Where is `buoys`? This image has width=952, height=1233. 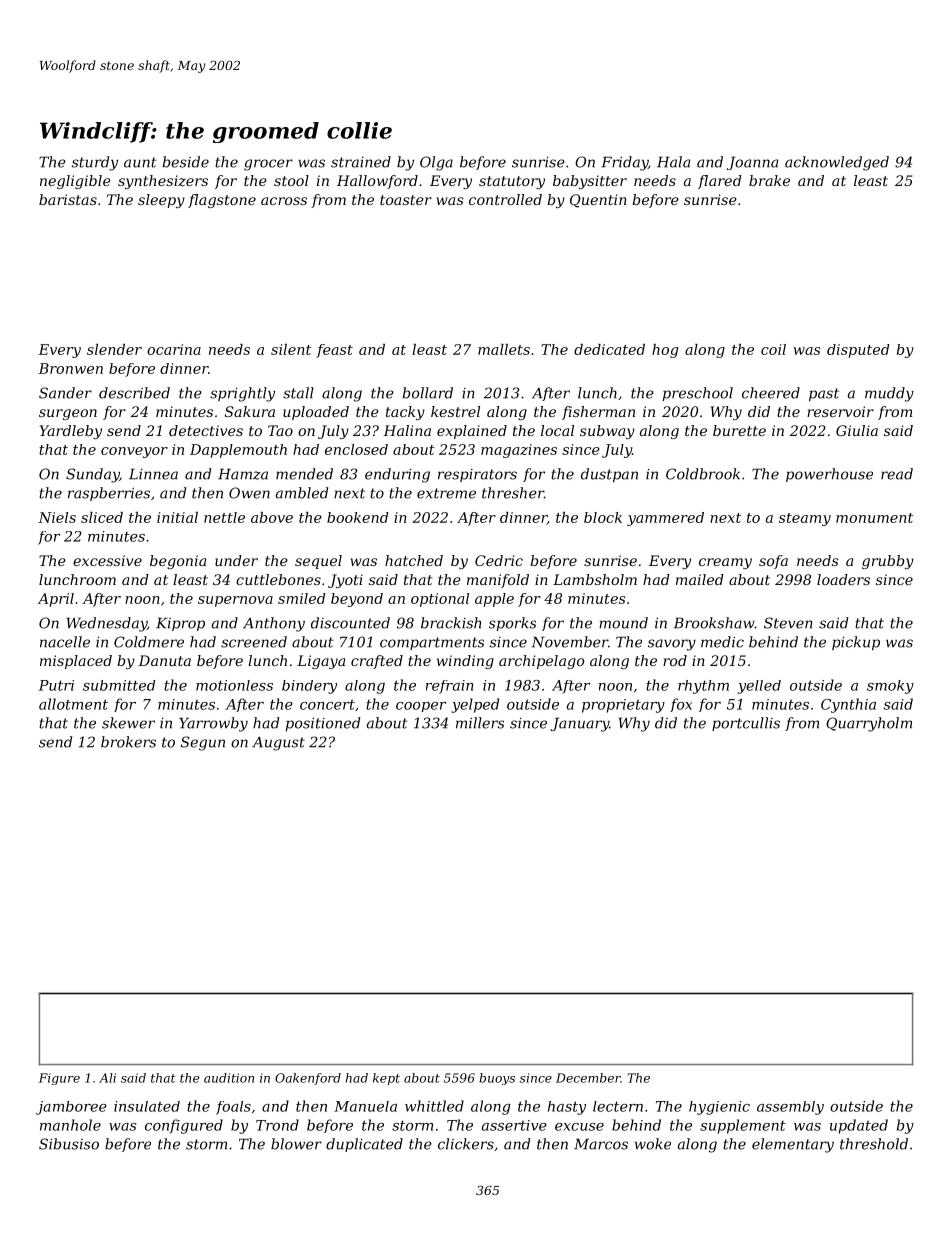 buoys is located at coordinates (497, 1079).
